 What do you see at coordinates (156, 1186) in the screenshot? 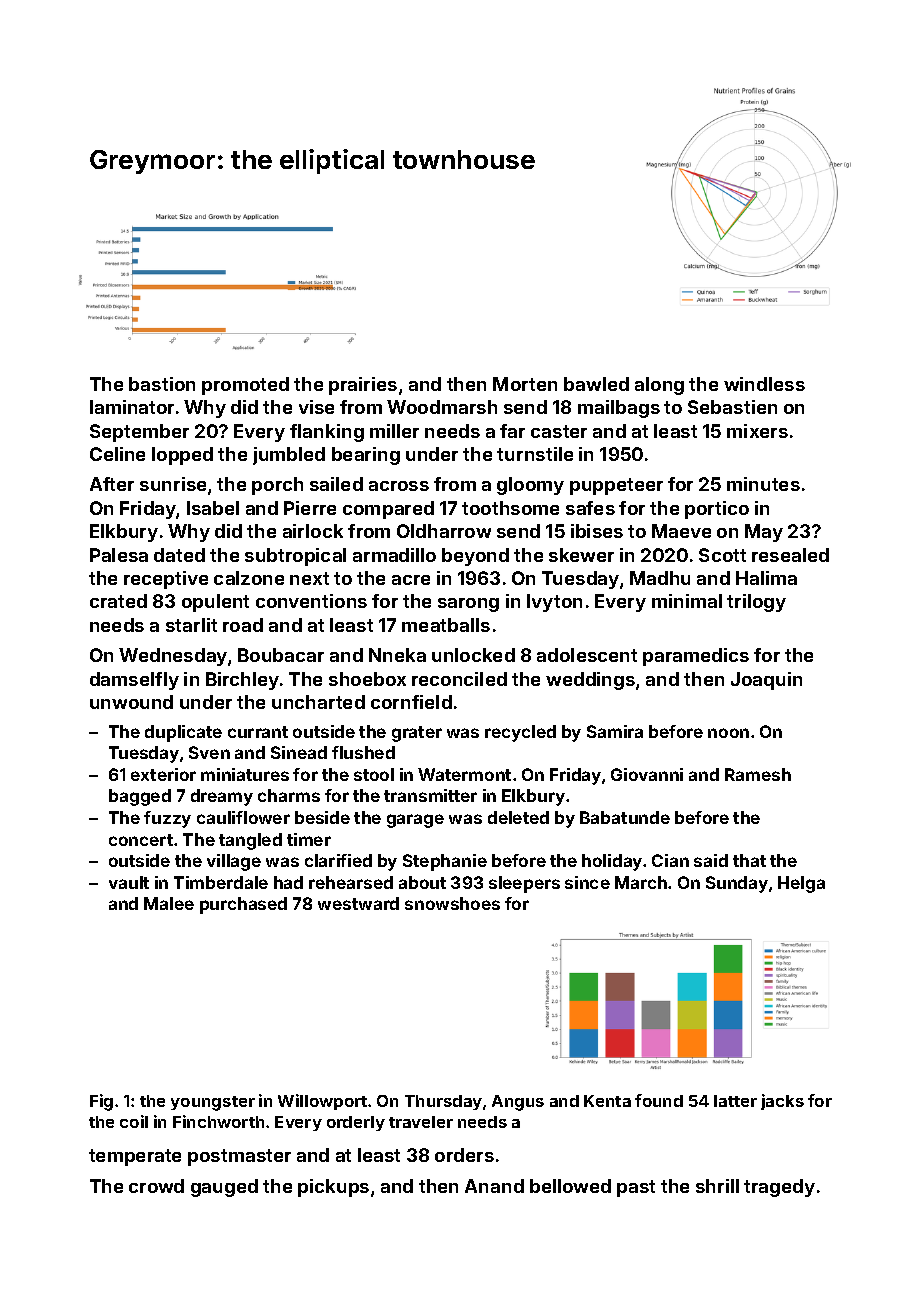
I see `crowd` at bounding box center [156, 1186].
